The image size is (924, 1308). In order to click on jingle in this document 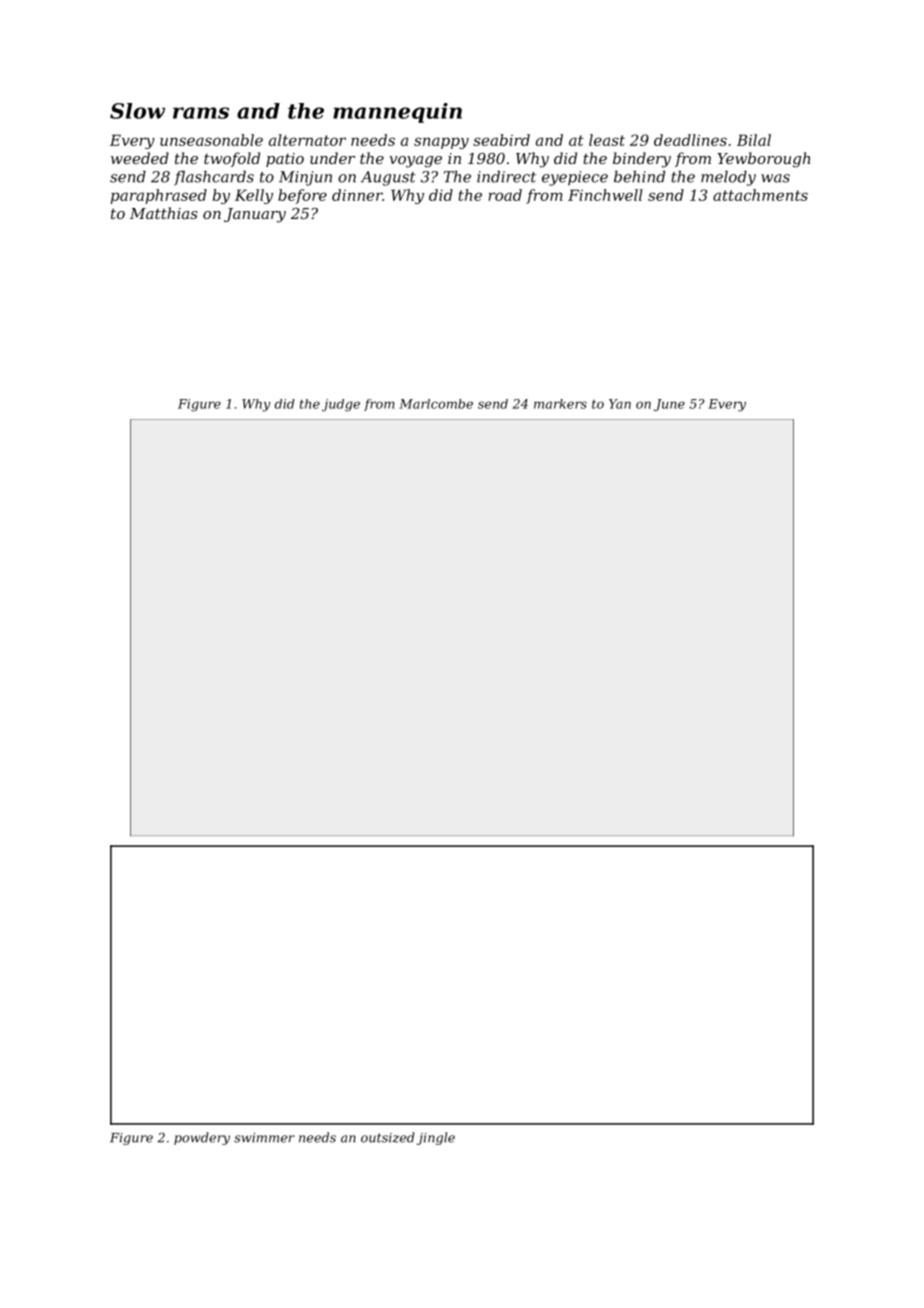, I will do `click(436, 1138)`.
